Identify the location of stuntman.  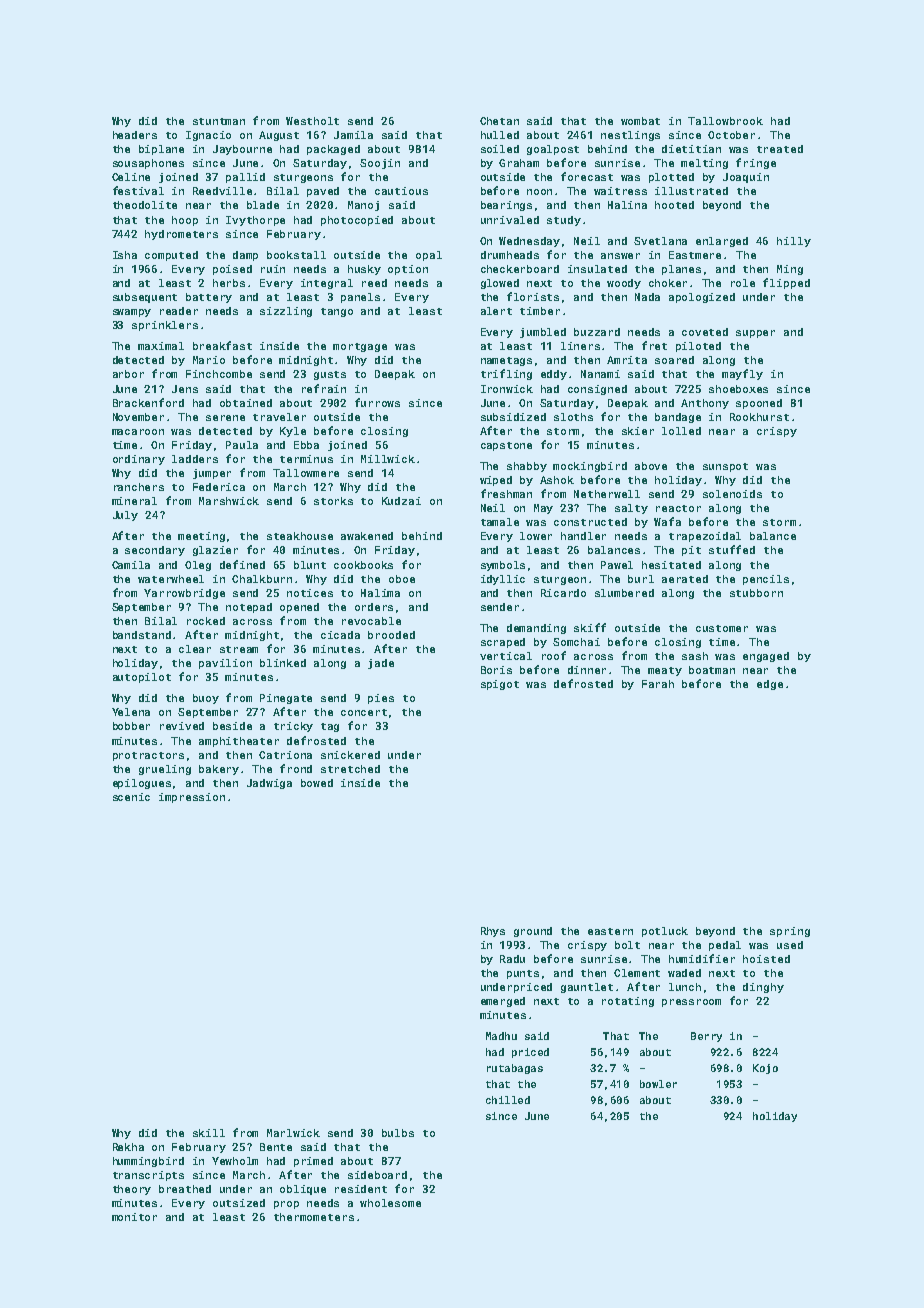
(219, 121).
